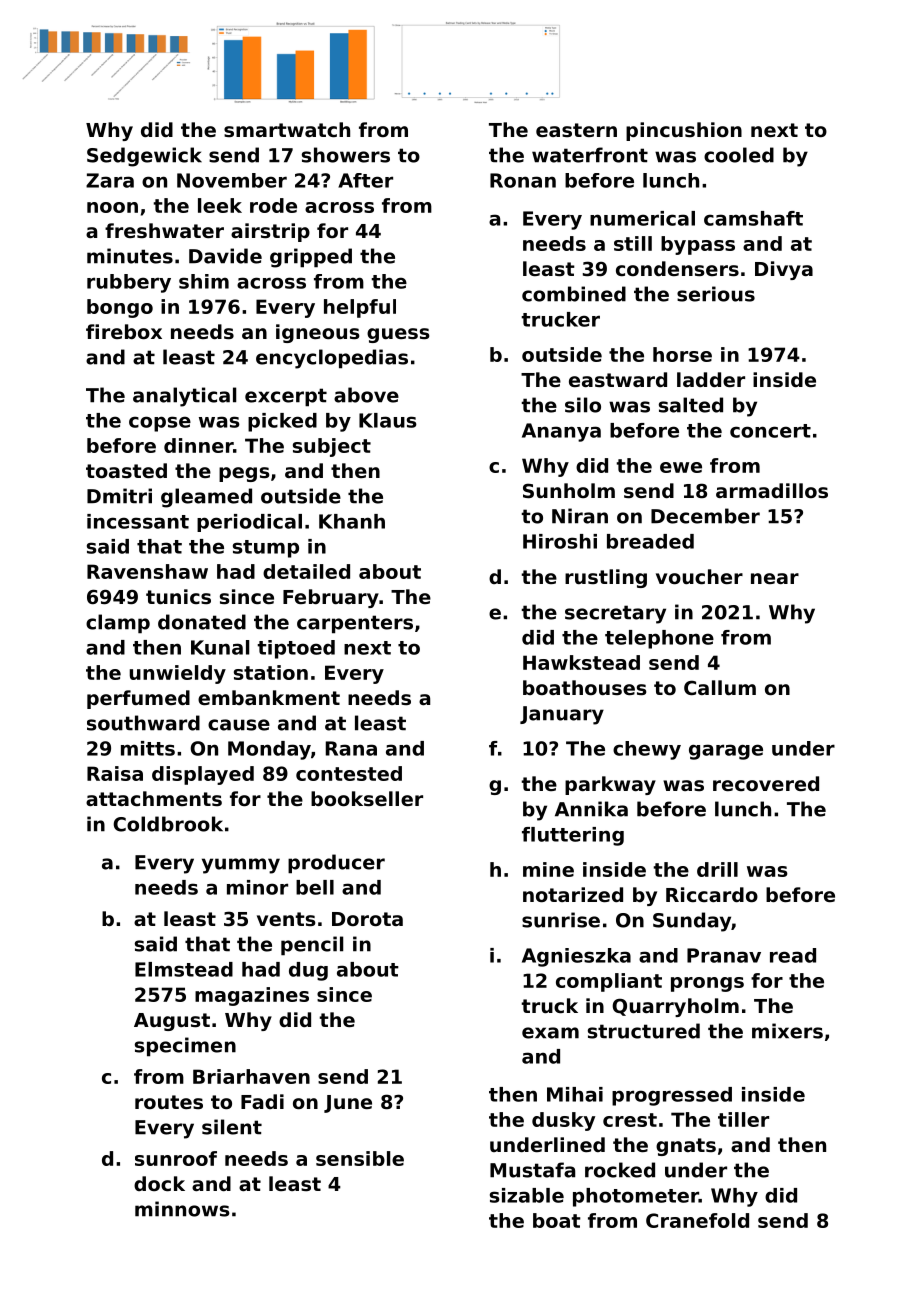 The image size is (924, 1311). Describe the element at coordinates (576, 957) in the page. I see `Agnieszka` at that location.
